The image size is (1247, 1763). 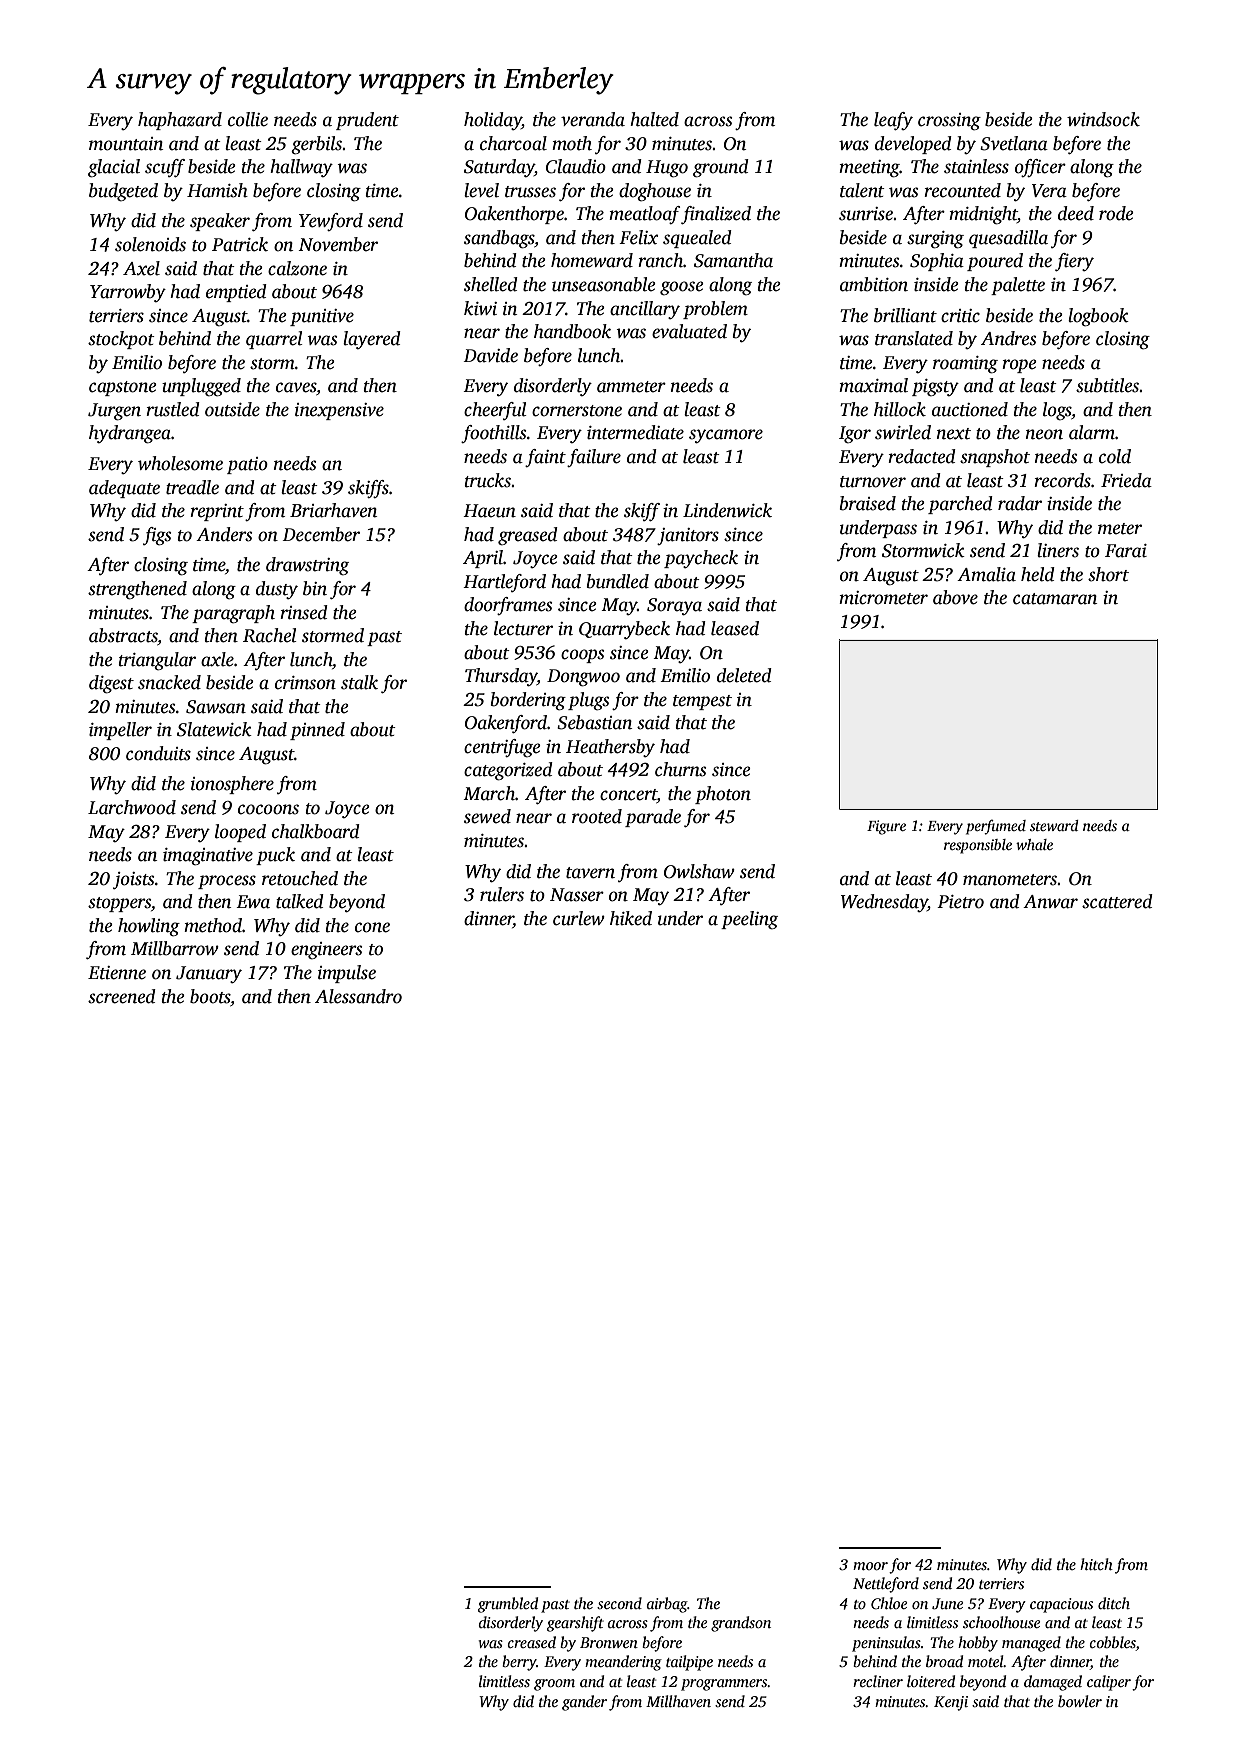 What do you see at coordinates (122, 996) in the screenshot?
I see `screened` at bounding box center [122, 996].
